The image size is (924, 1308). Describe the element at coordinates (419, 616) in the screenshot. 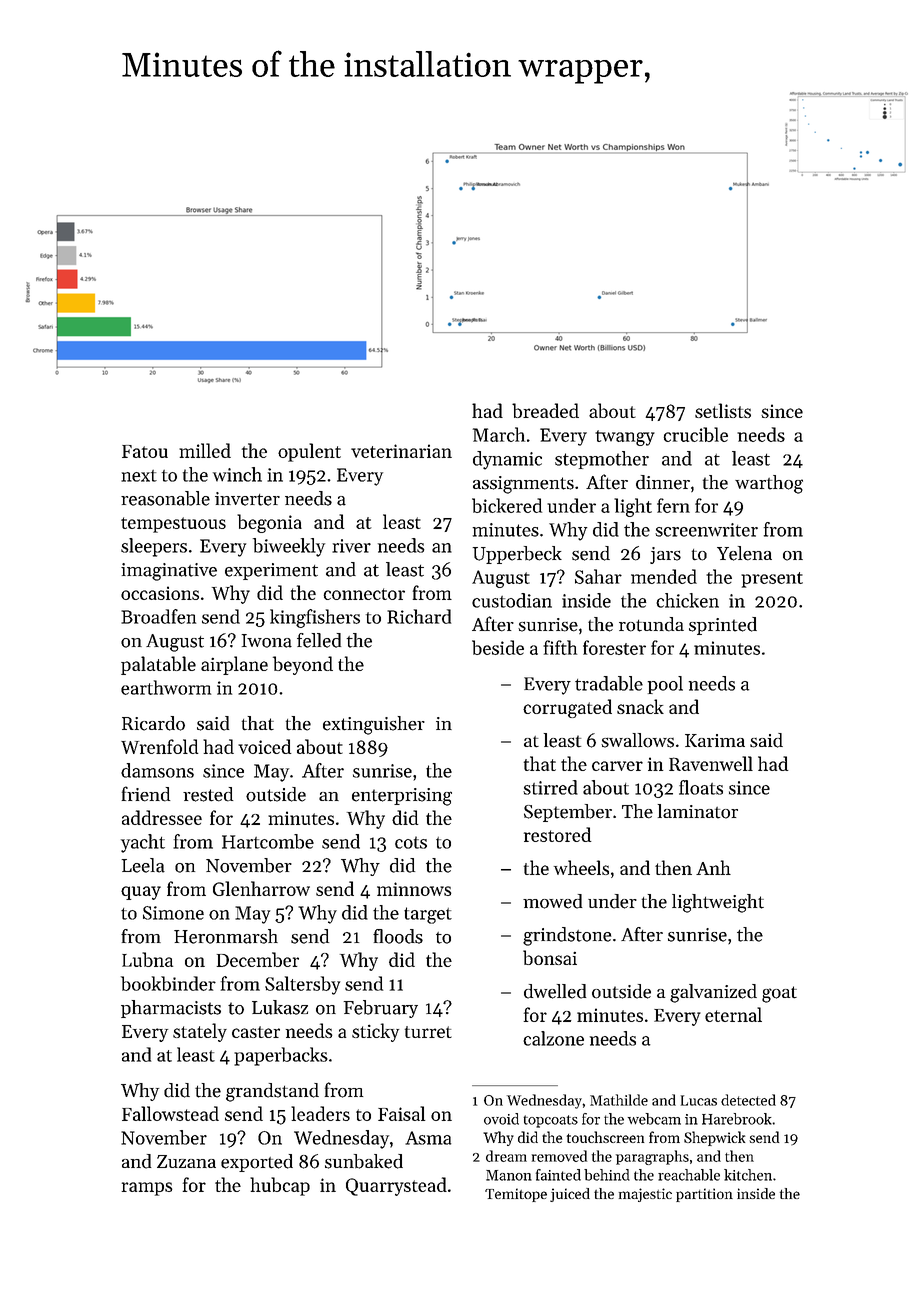

I see `Richard` at that location.
